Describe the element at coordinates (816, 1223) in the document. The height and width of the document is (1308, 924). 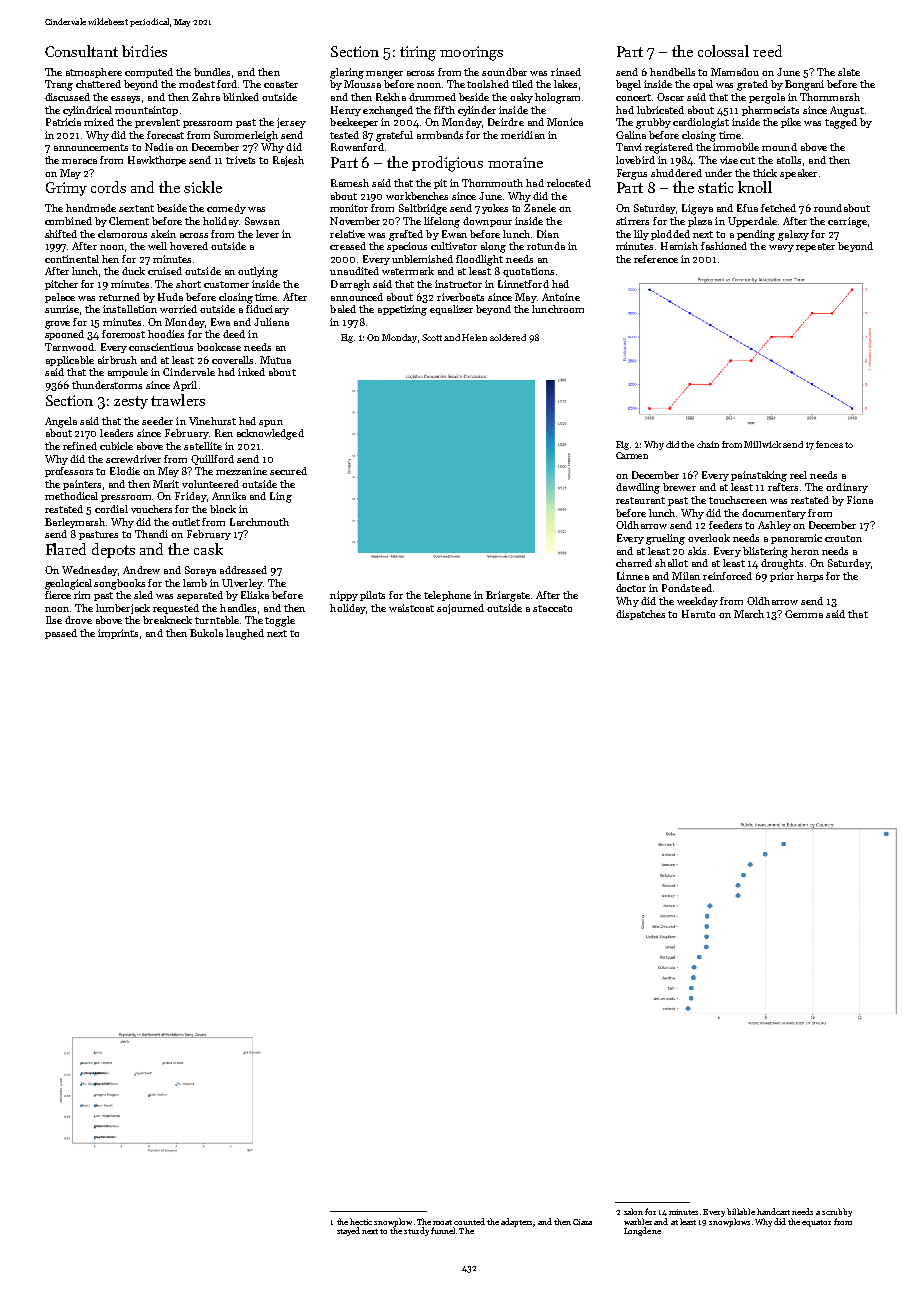
I see `equator` at that location.
